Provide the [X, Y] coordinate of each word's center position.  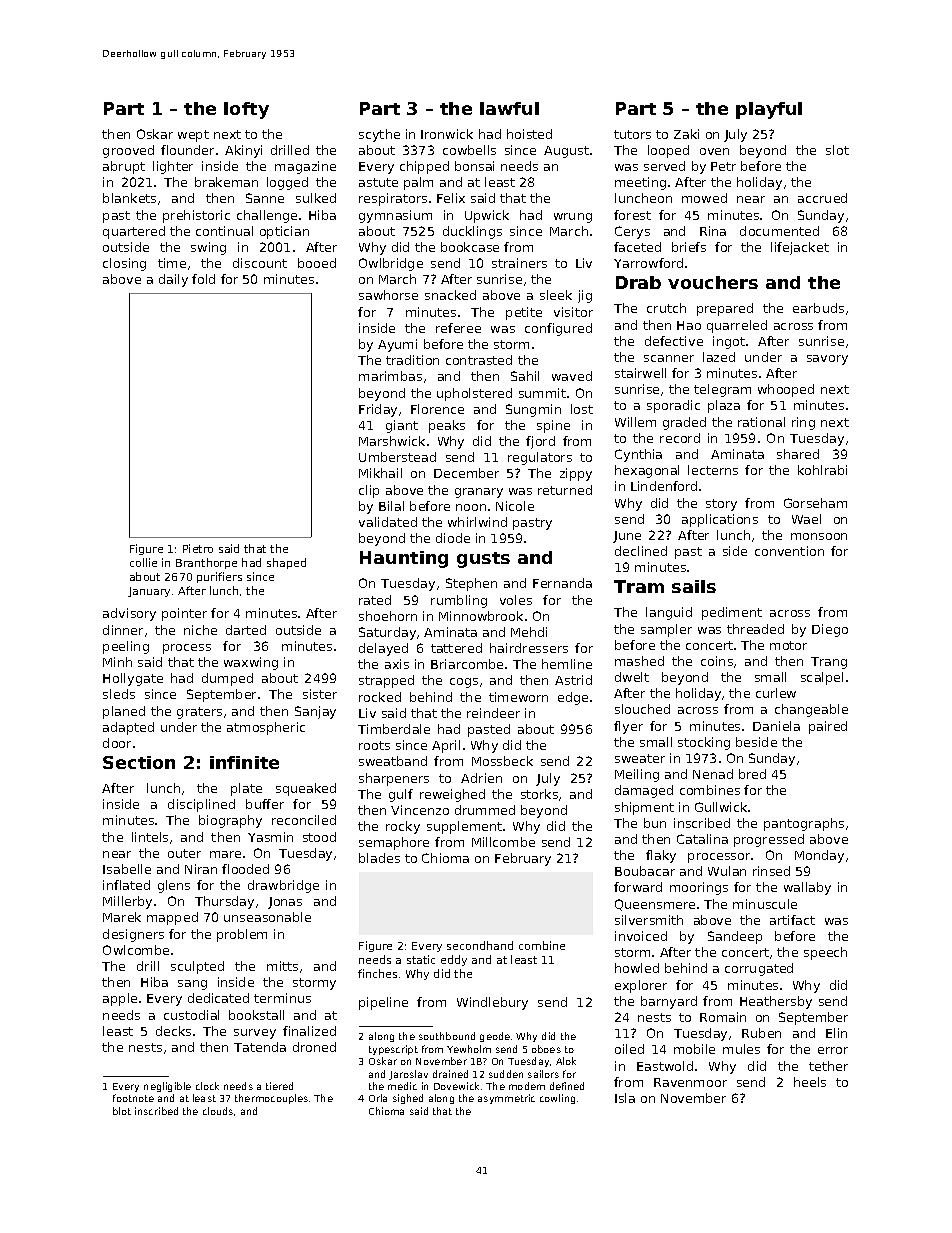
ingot [729, 342]
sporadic [673, 406]
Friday [378, 410]
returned [565, 490]
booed [317, 263]
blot [122, 1111]
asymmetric [506, 1099]
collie [143, 562]
